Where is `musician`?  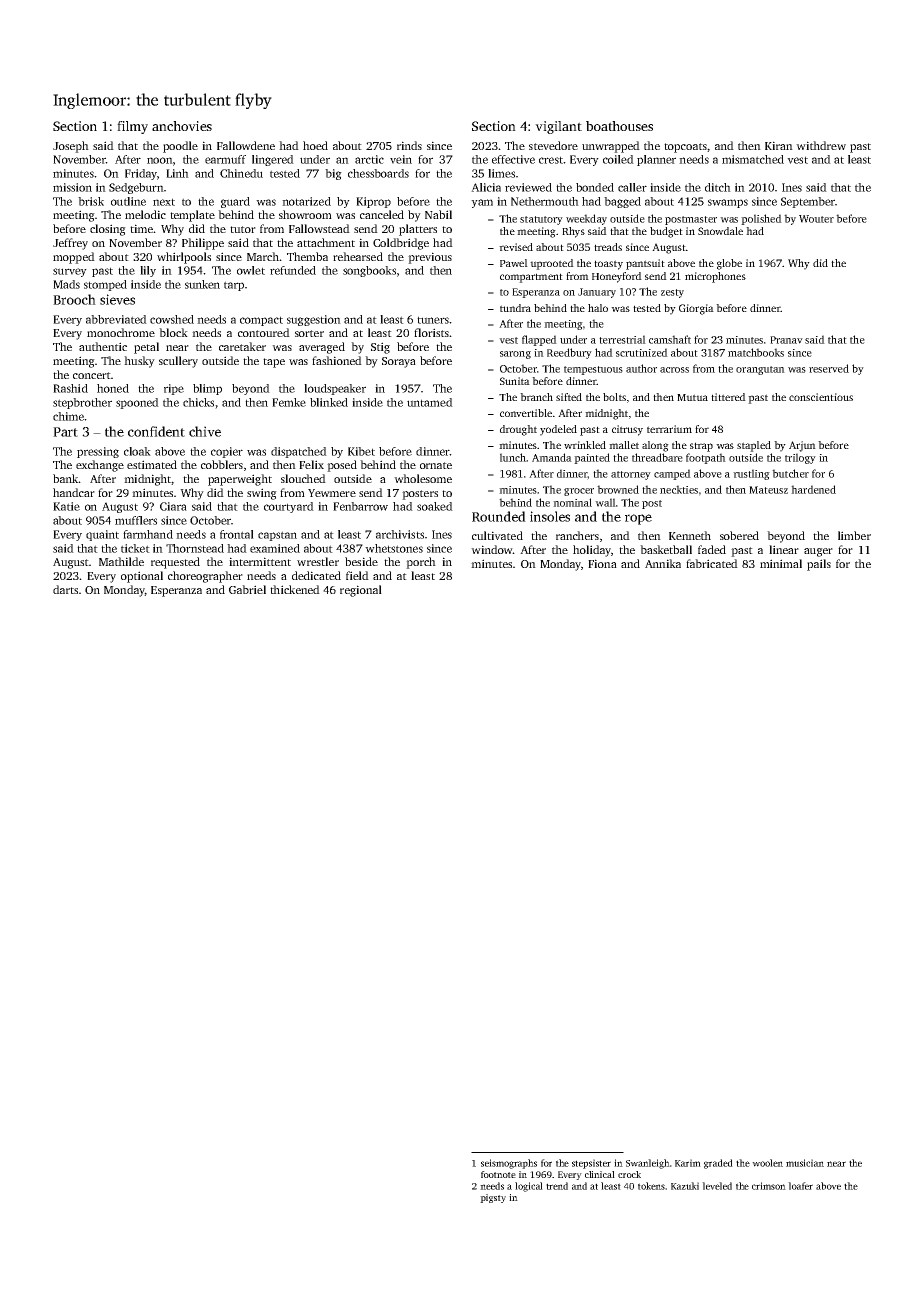 musician is located at coordinates (805, 1163).
